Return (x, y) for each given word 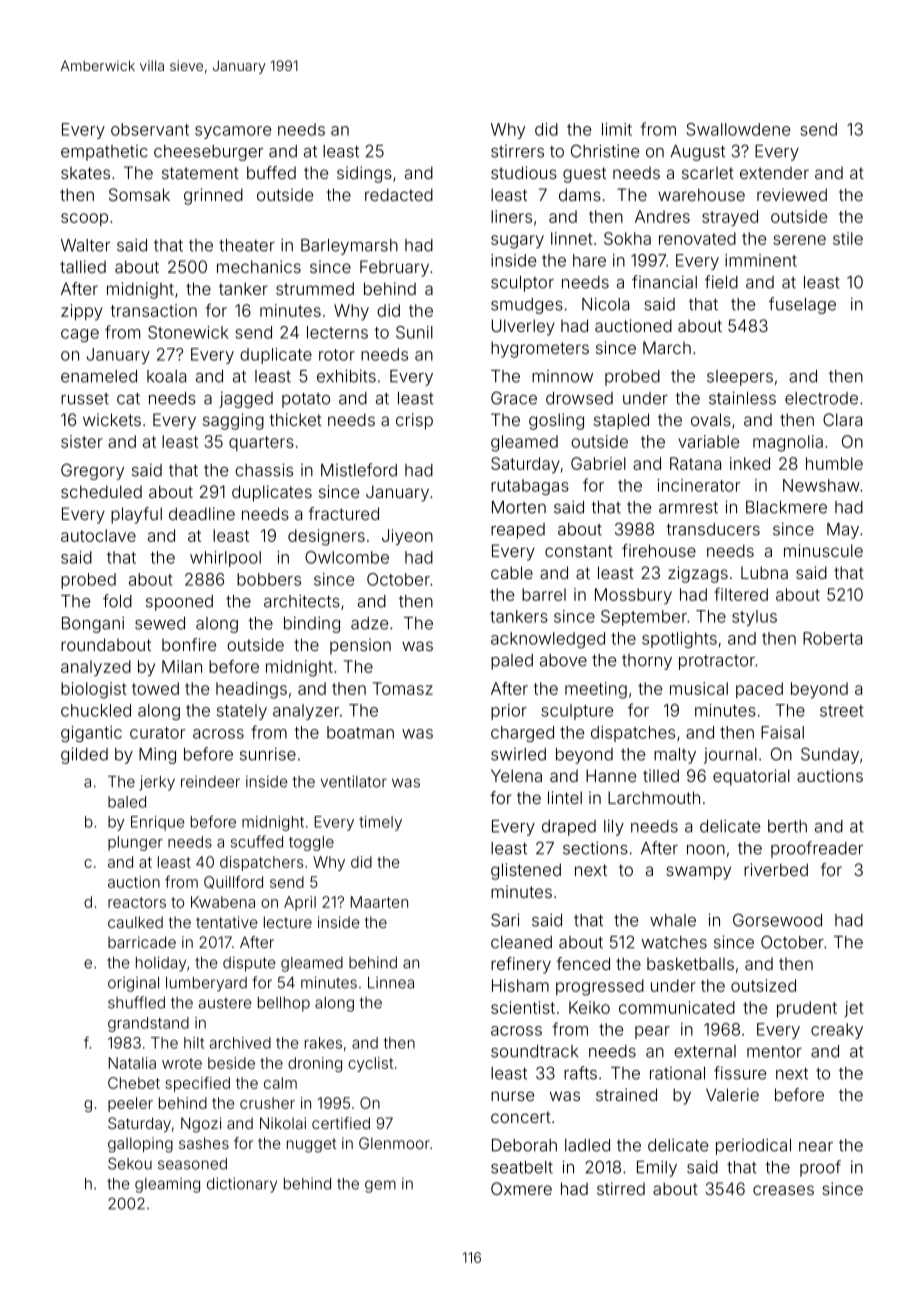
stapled (621, 421)
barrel (544, 594)
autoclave (98, 535)
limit (617, 129)
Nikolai (283, 1123)
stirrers (517, 151)
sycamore (233, 132)
